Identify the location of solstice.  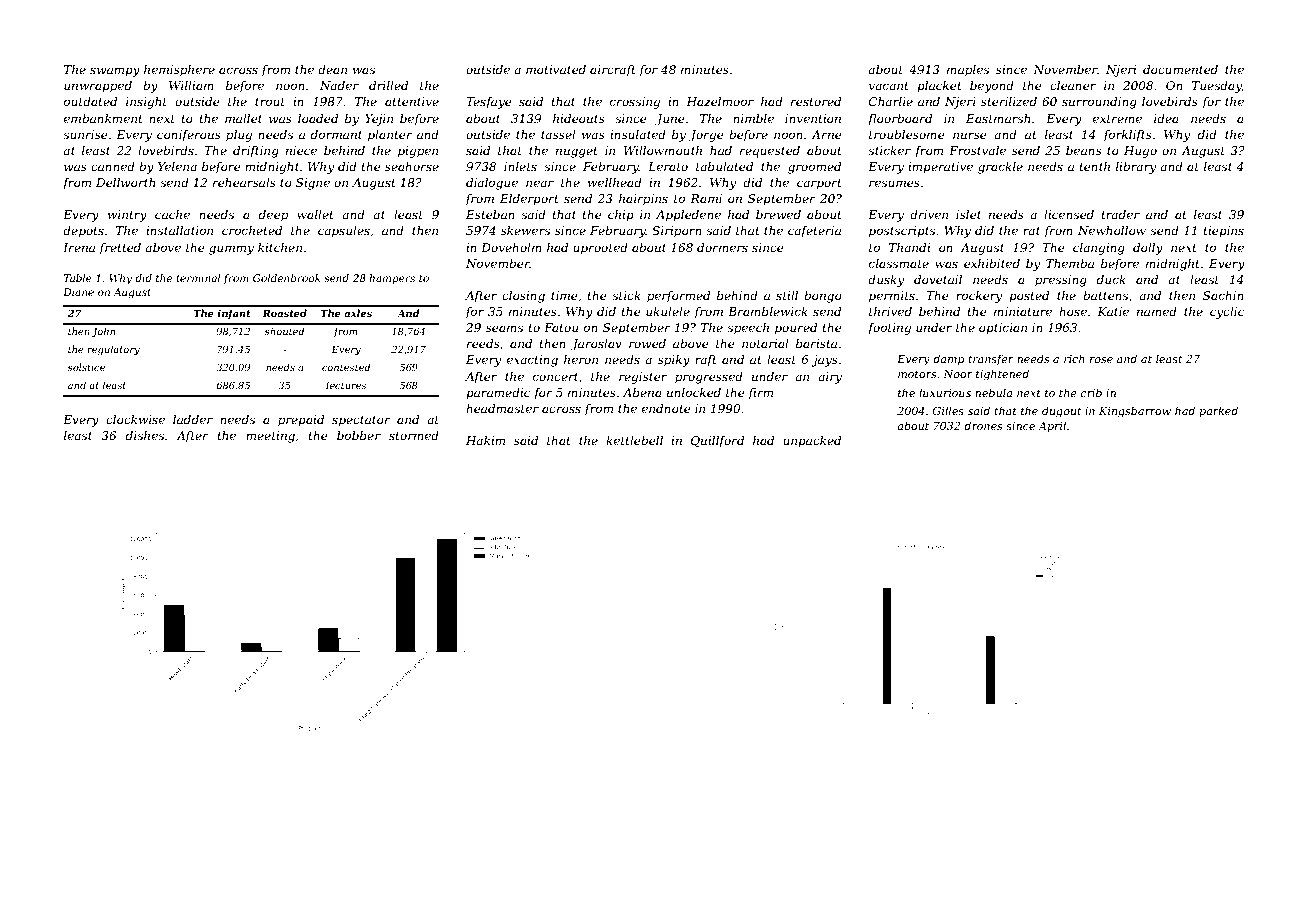
(86, 367).
